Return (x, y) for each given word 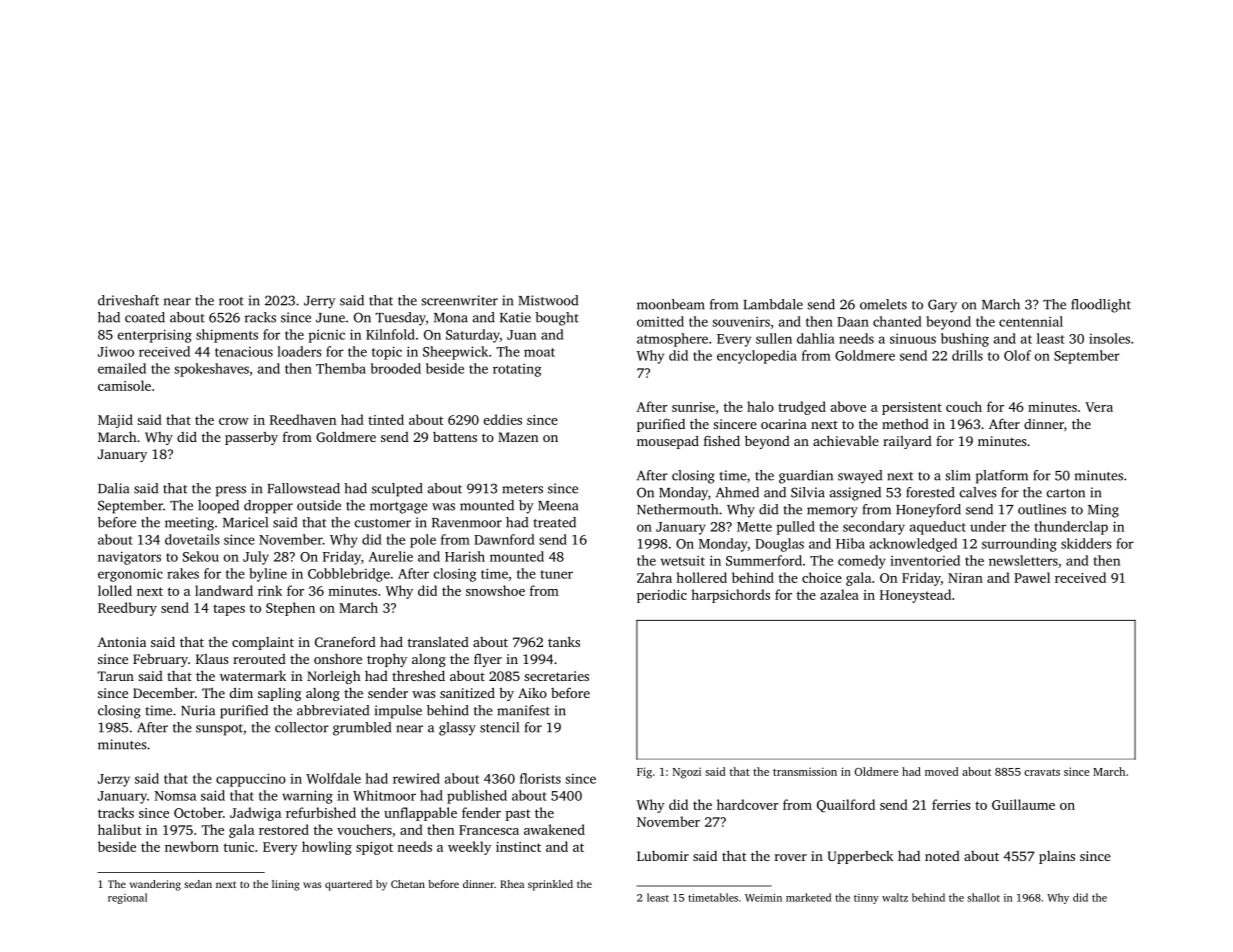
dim (241, 692)
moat (539, 352)
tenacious (244, 352)
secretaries (556, 676)
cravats (1042, 772)
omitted (660, 321)
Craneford (345, 641)
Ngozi (687, 773)
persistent (912, 408)
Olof (1017, 355)
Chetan (408, 884)
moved (941, 771)
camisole (124, 385)
